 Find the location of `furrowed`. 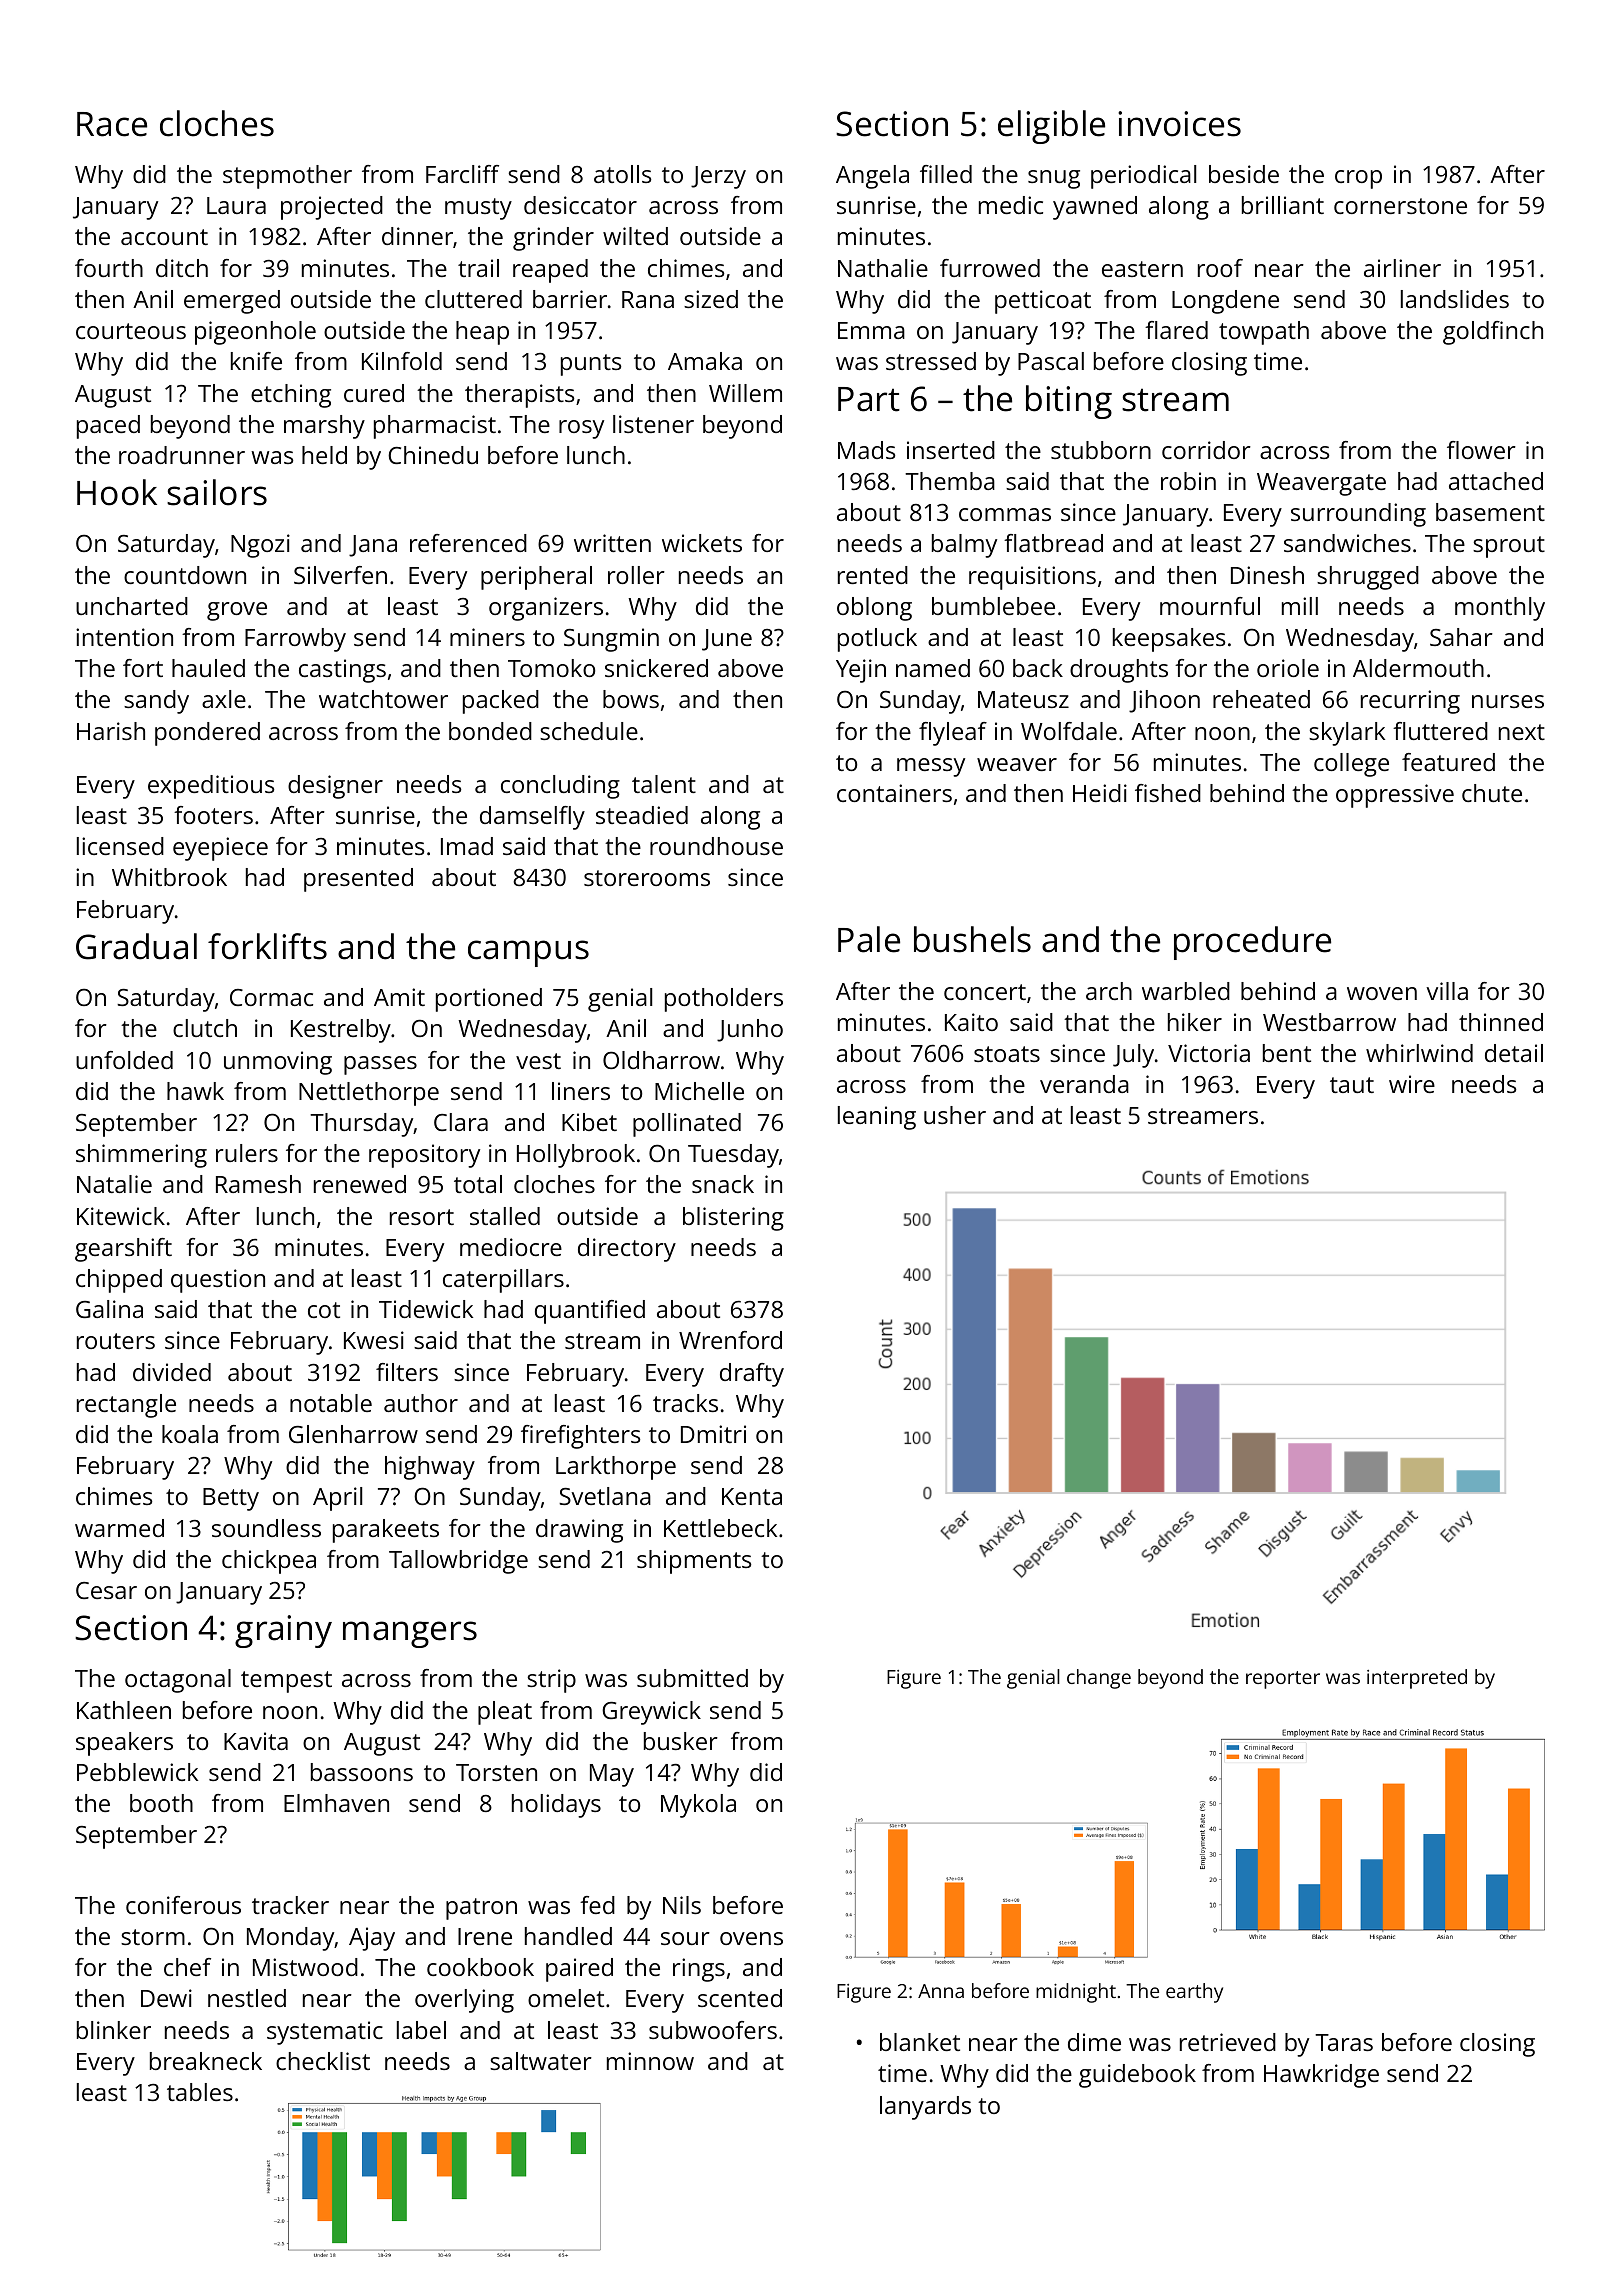

furrowed is located at coordinates (990, 268).
